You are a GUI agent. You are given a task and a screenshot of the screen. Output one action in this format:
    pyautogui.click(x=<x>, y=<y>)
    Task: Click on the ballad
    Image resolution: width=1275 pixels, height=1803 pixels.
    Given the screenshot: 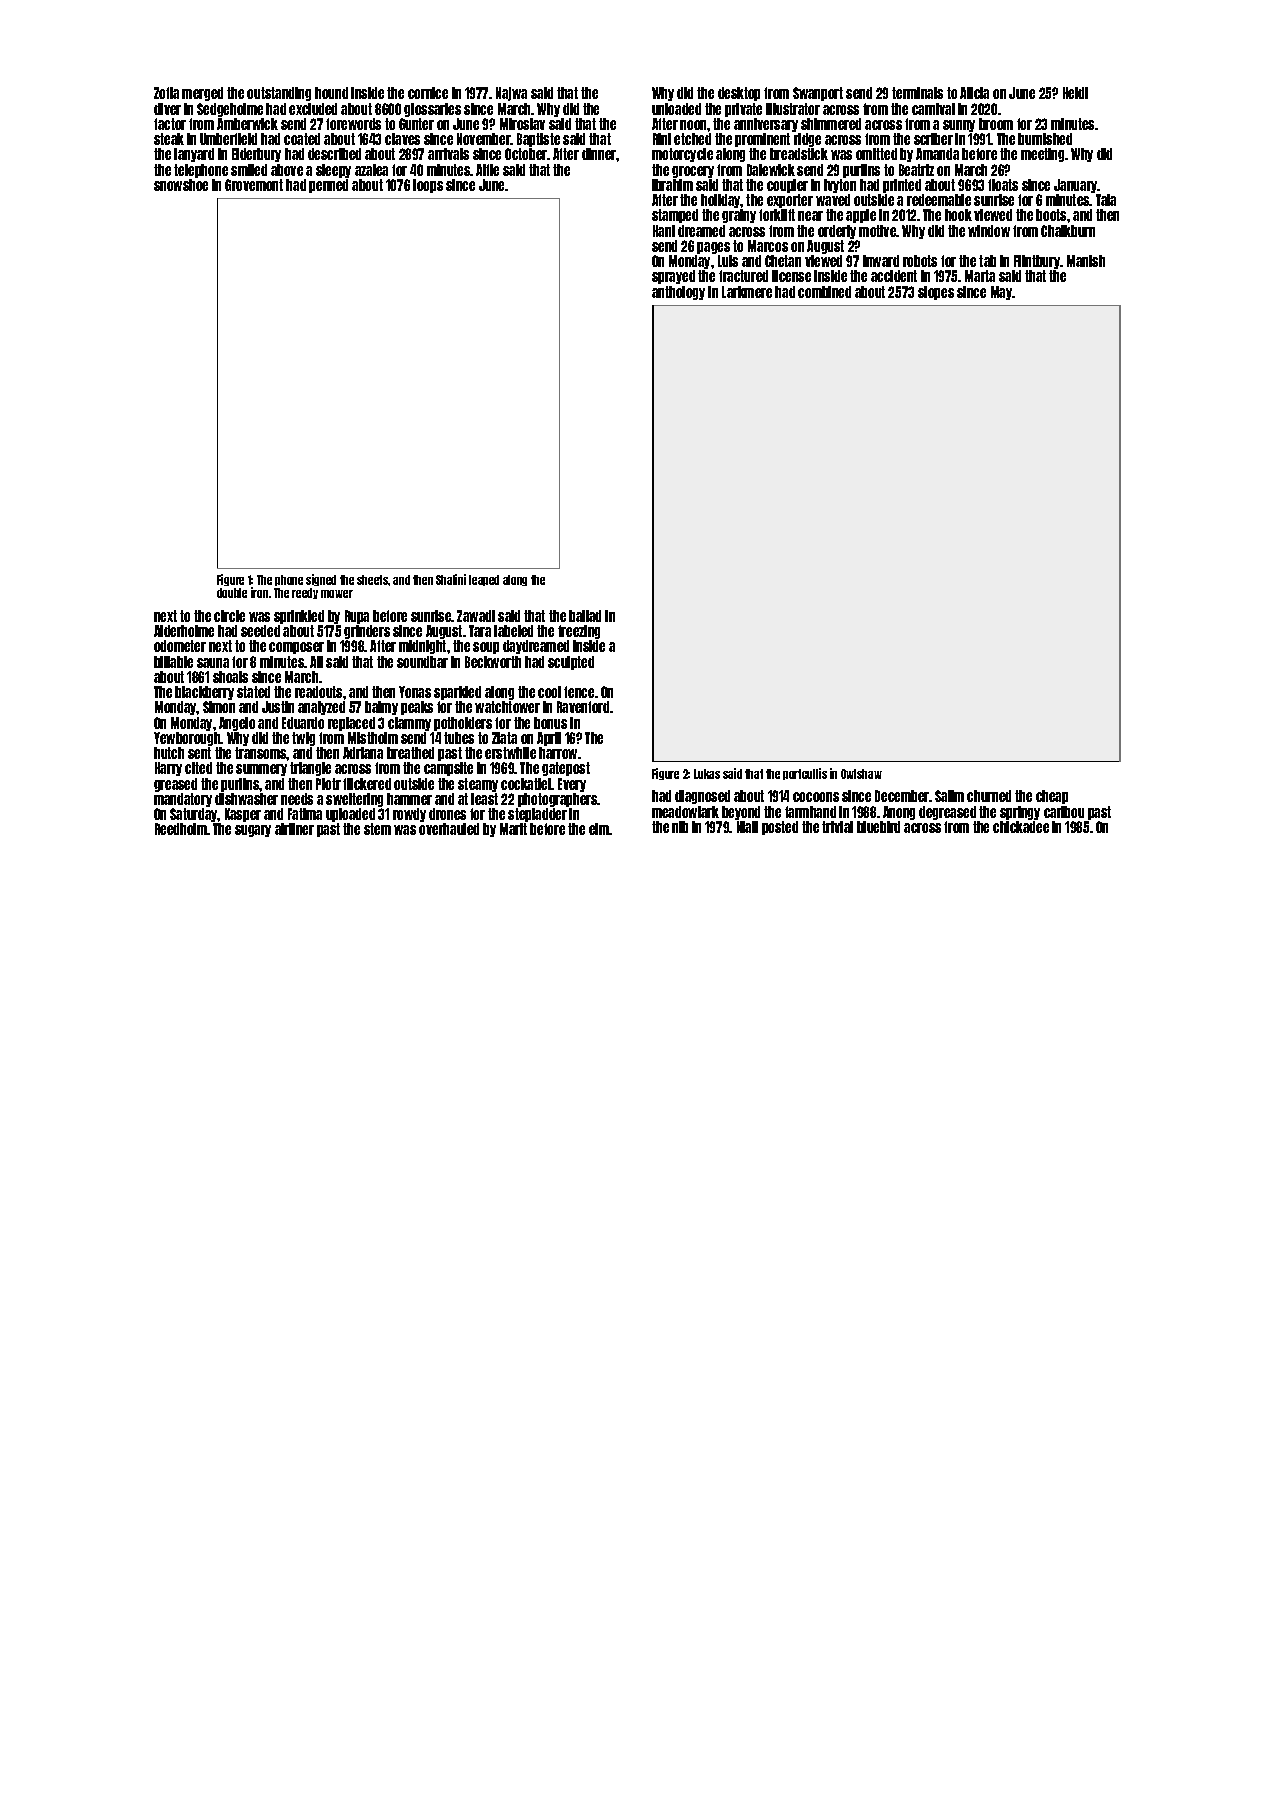 What is the action you would take?
    pyautogui.click(x=585, y=616)
